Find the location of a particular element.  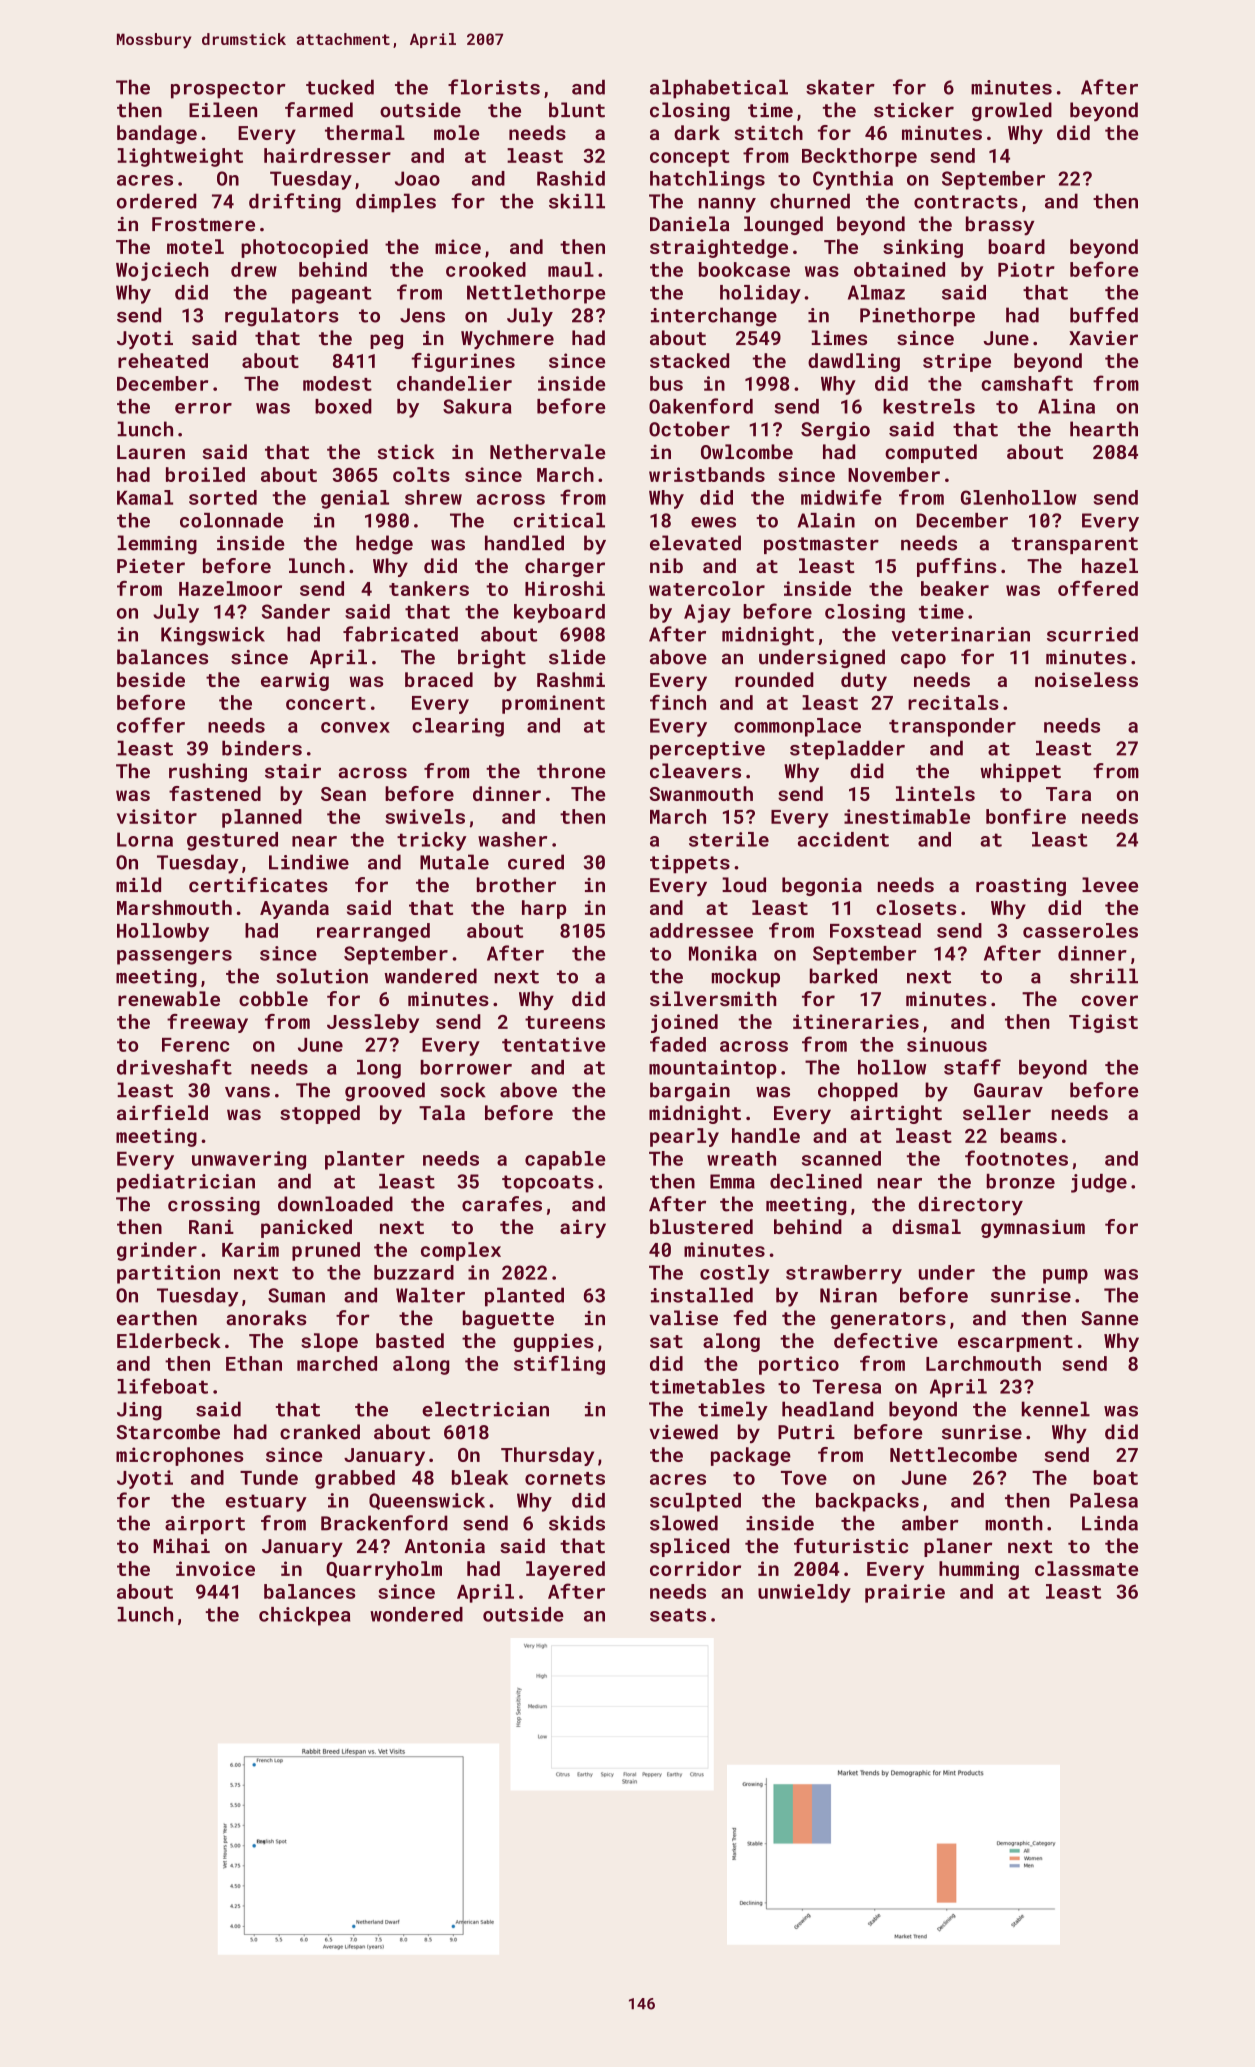

chickpea is located at coordinates (304, 1616).
